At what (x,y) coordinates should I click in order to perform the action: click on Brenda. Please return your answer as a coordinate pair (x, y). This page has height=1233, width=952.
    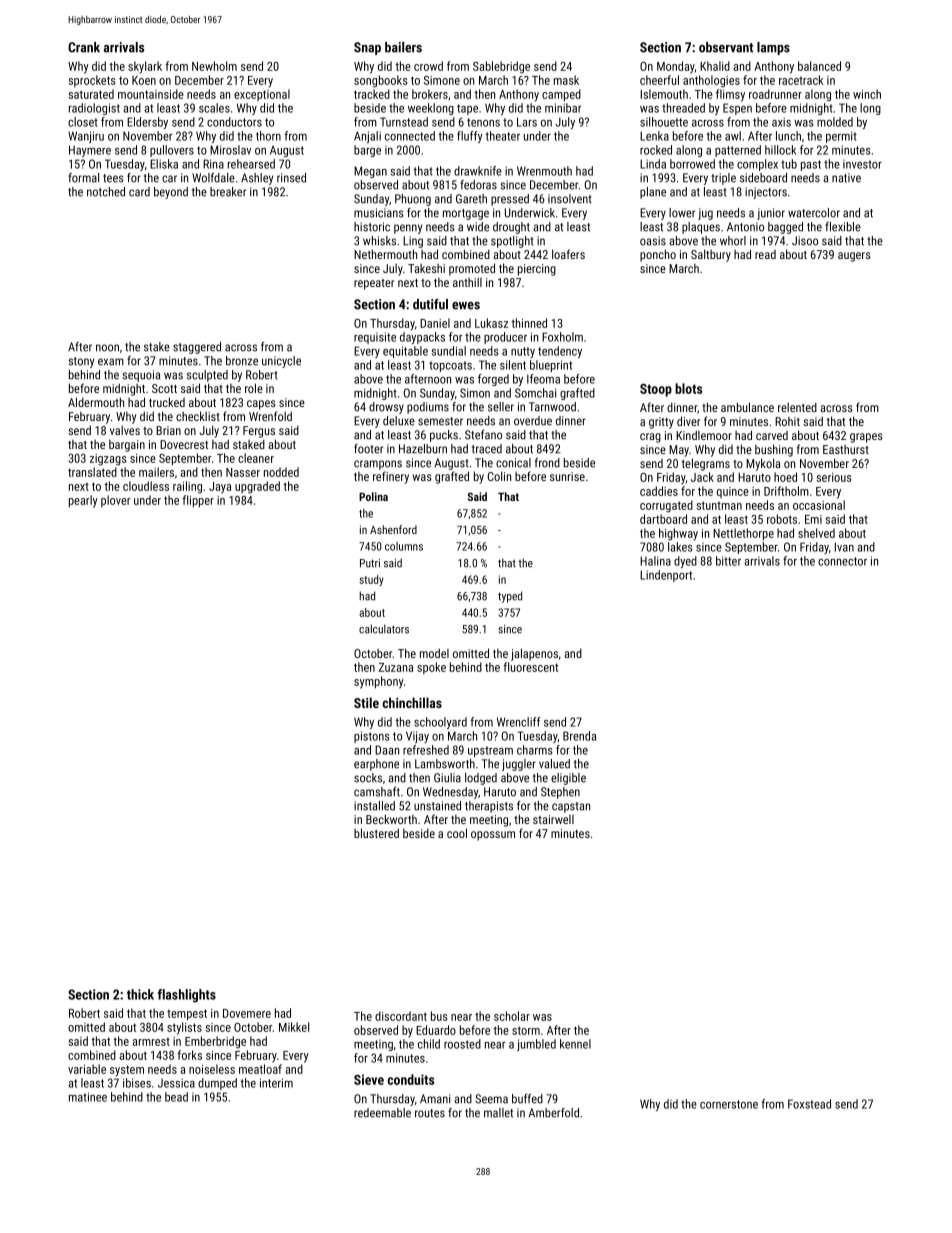
    Looking at the image, I should click on (579, 736).
